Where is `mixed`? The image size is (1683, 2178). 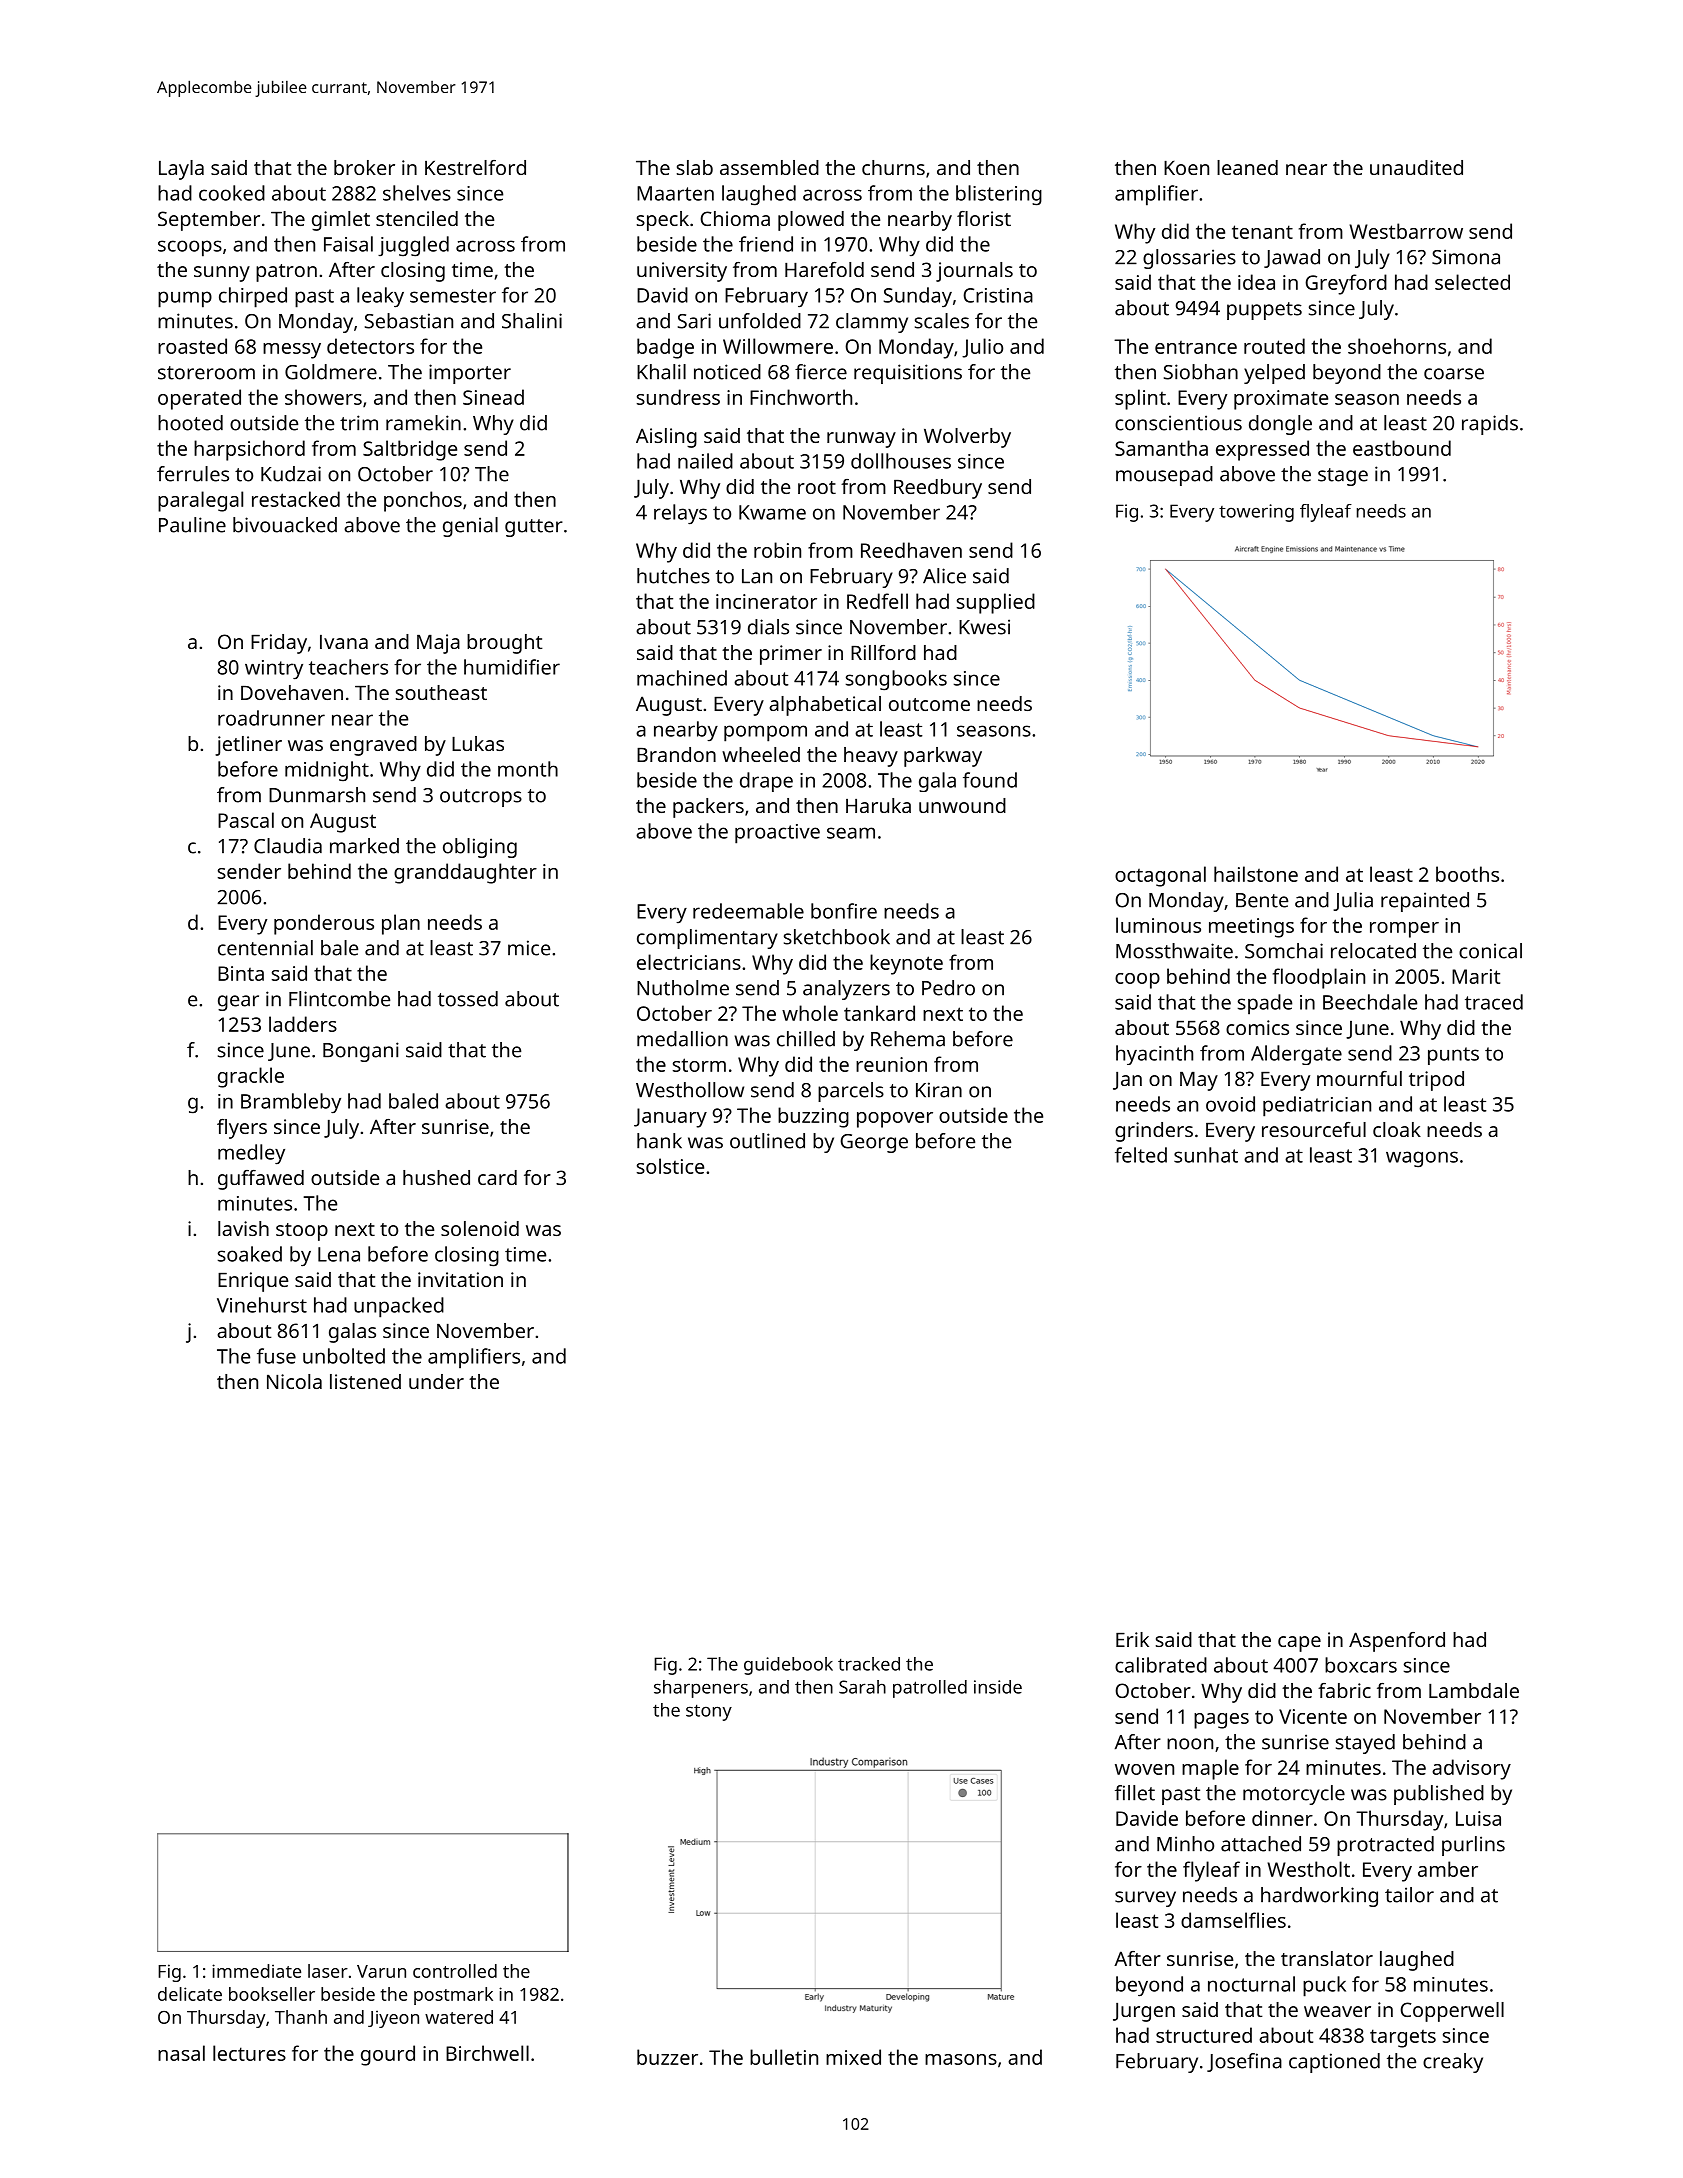
mixed is located at coordinates (853, 2057).
